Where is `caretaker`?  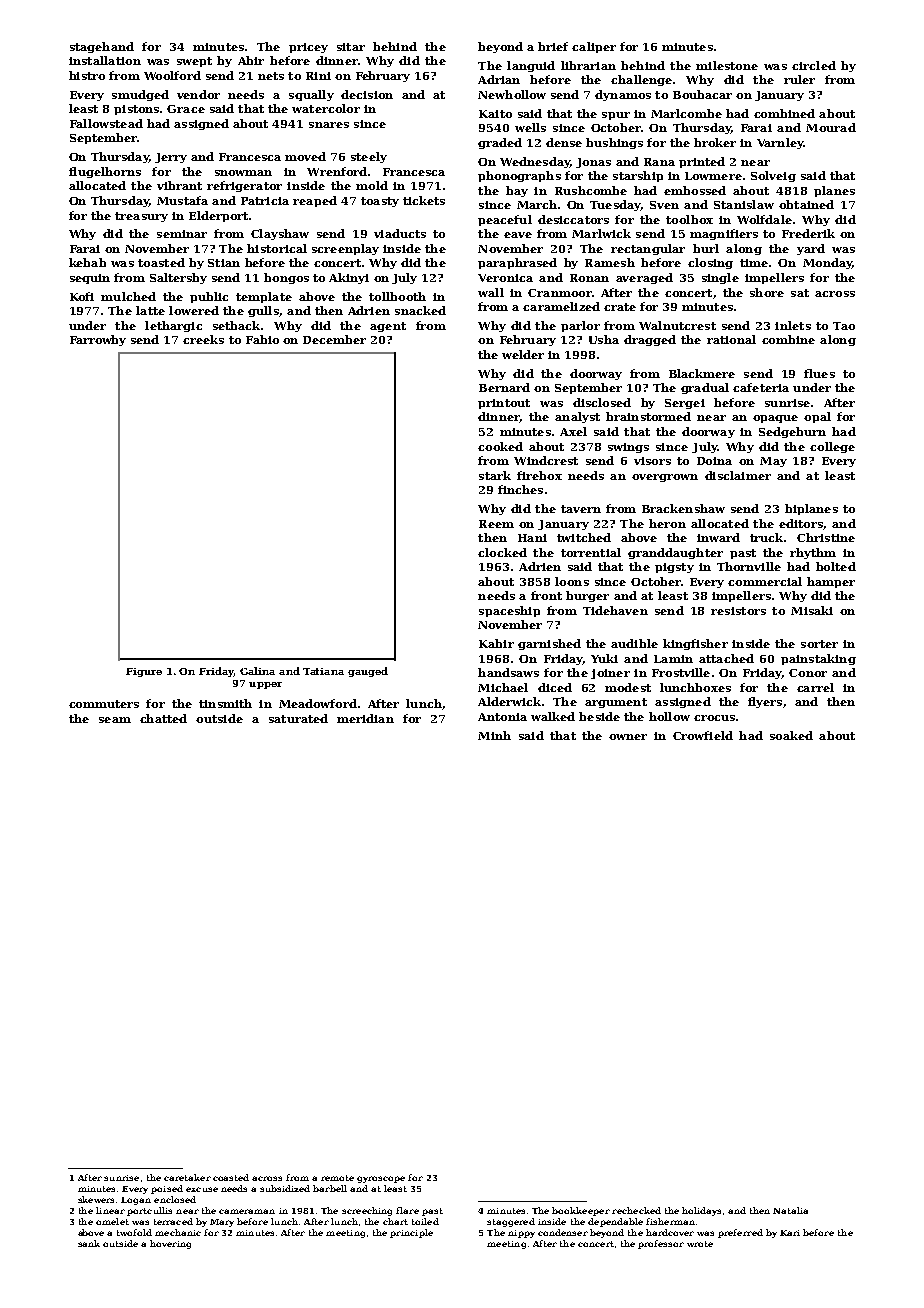 caretaker is located at coordinates (187, 1177).
